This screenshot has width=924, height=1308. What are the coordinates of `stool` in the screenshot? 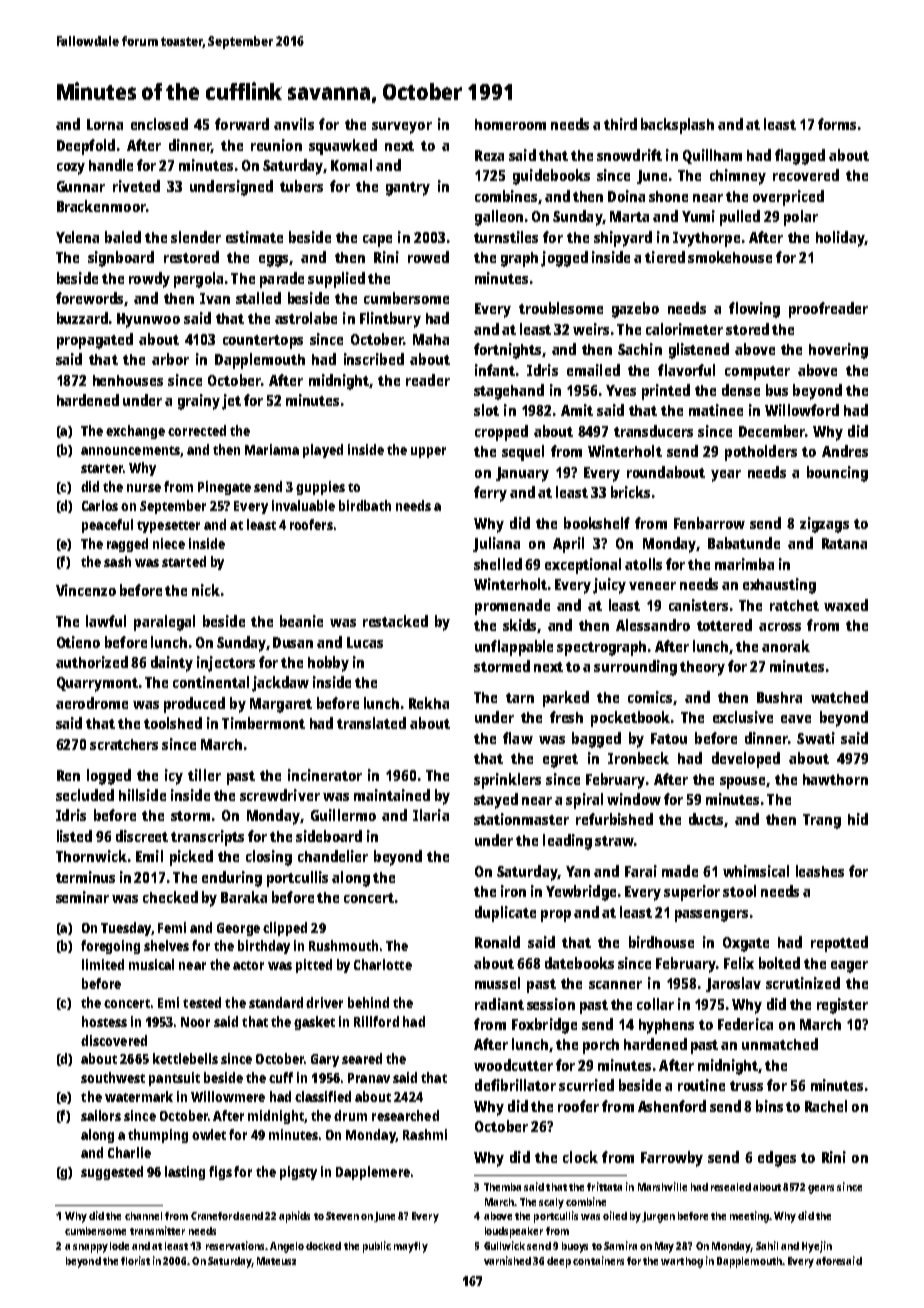 It's located at (739, 891).
